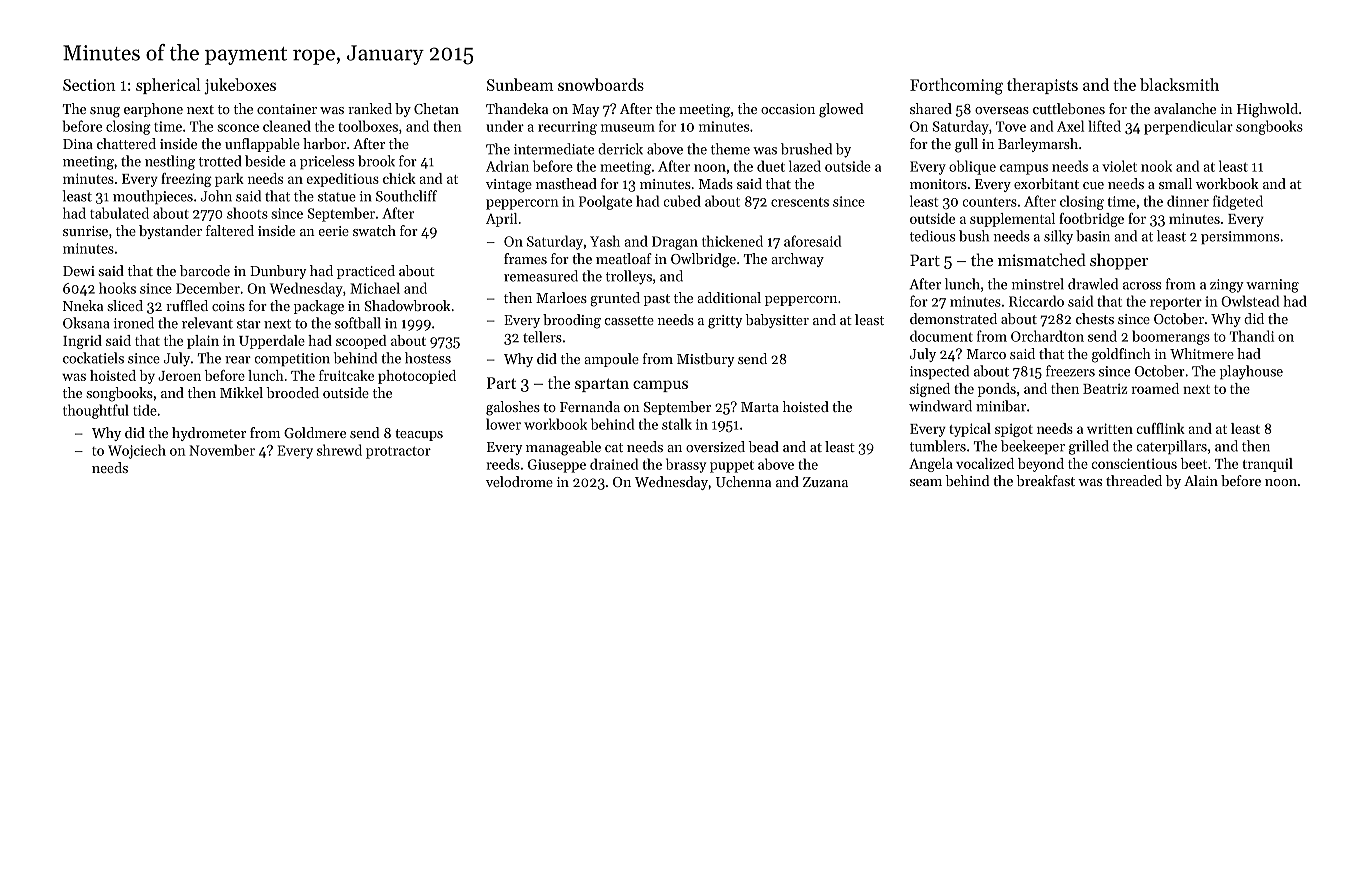  I want to click on small, so click(1175, 183).
